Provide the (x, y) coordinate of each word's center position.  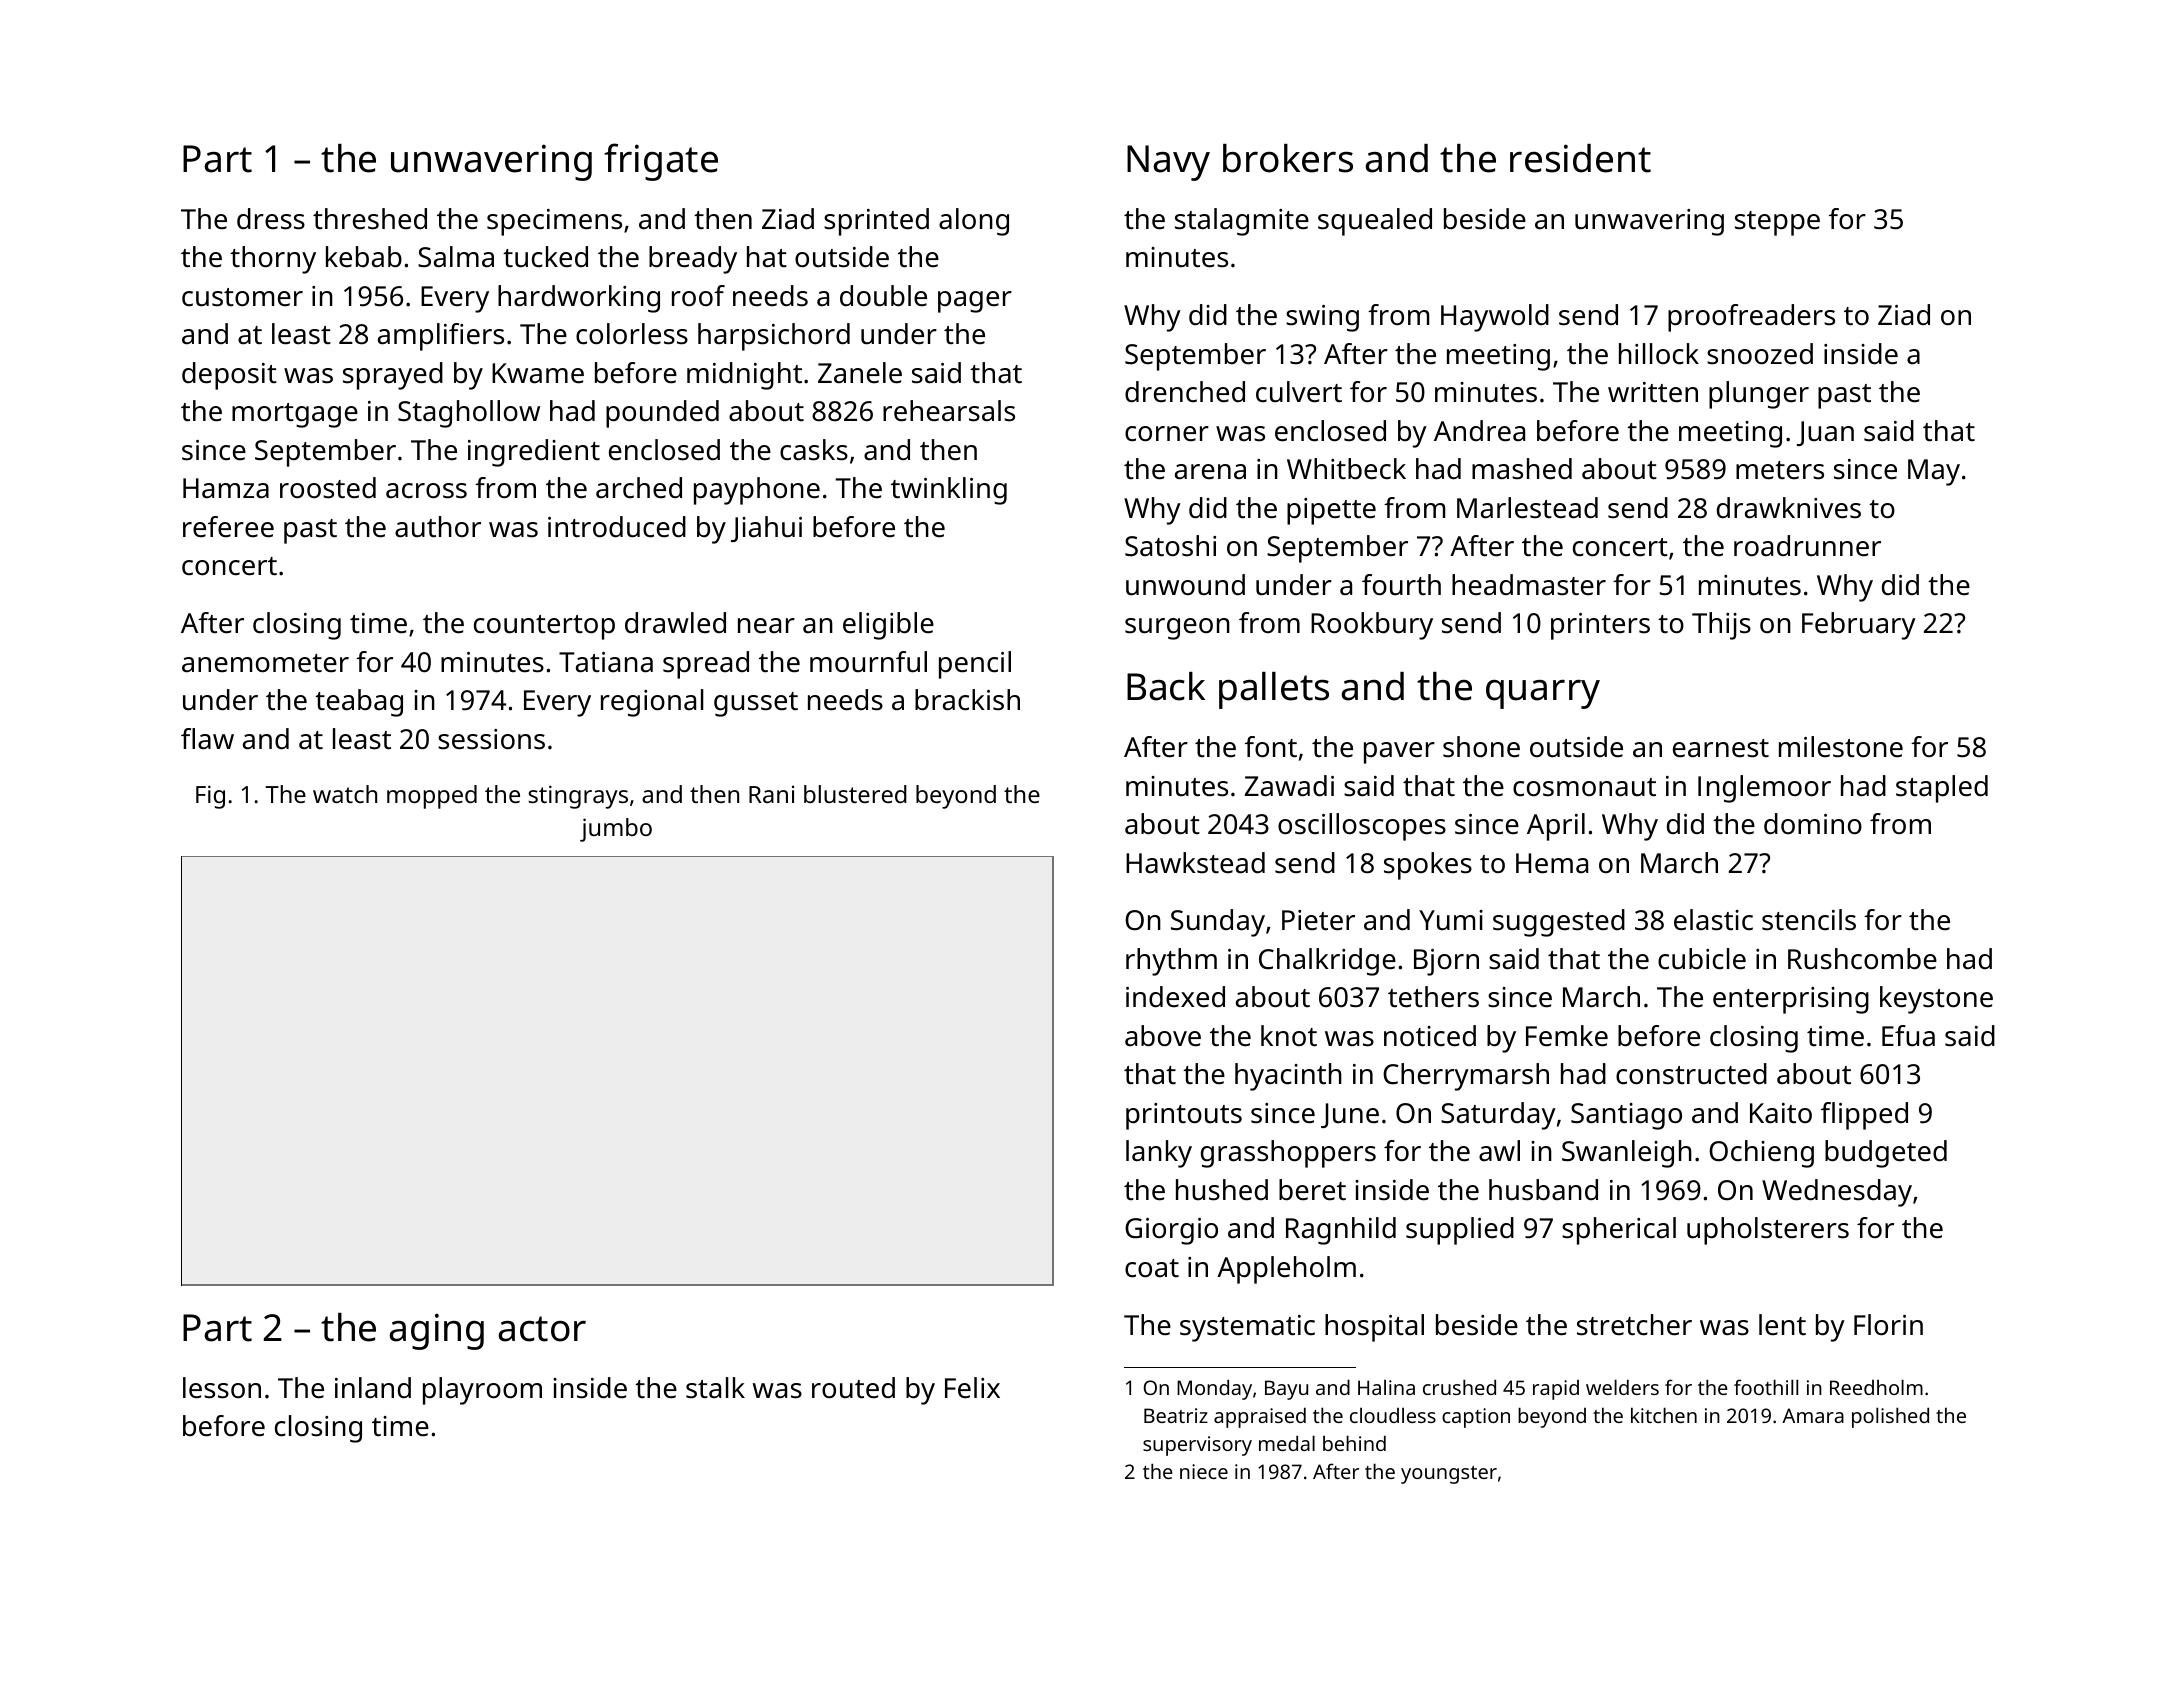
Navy (1168, 163)
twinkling (949, 491)
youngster (1449, 1475)
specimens (554, 222)
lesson (222, 1388)
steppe (1777, 223)
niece (1204, 1471)
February (1859, 626)
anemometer (265, 663)
